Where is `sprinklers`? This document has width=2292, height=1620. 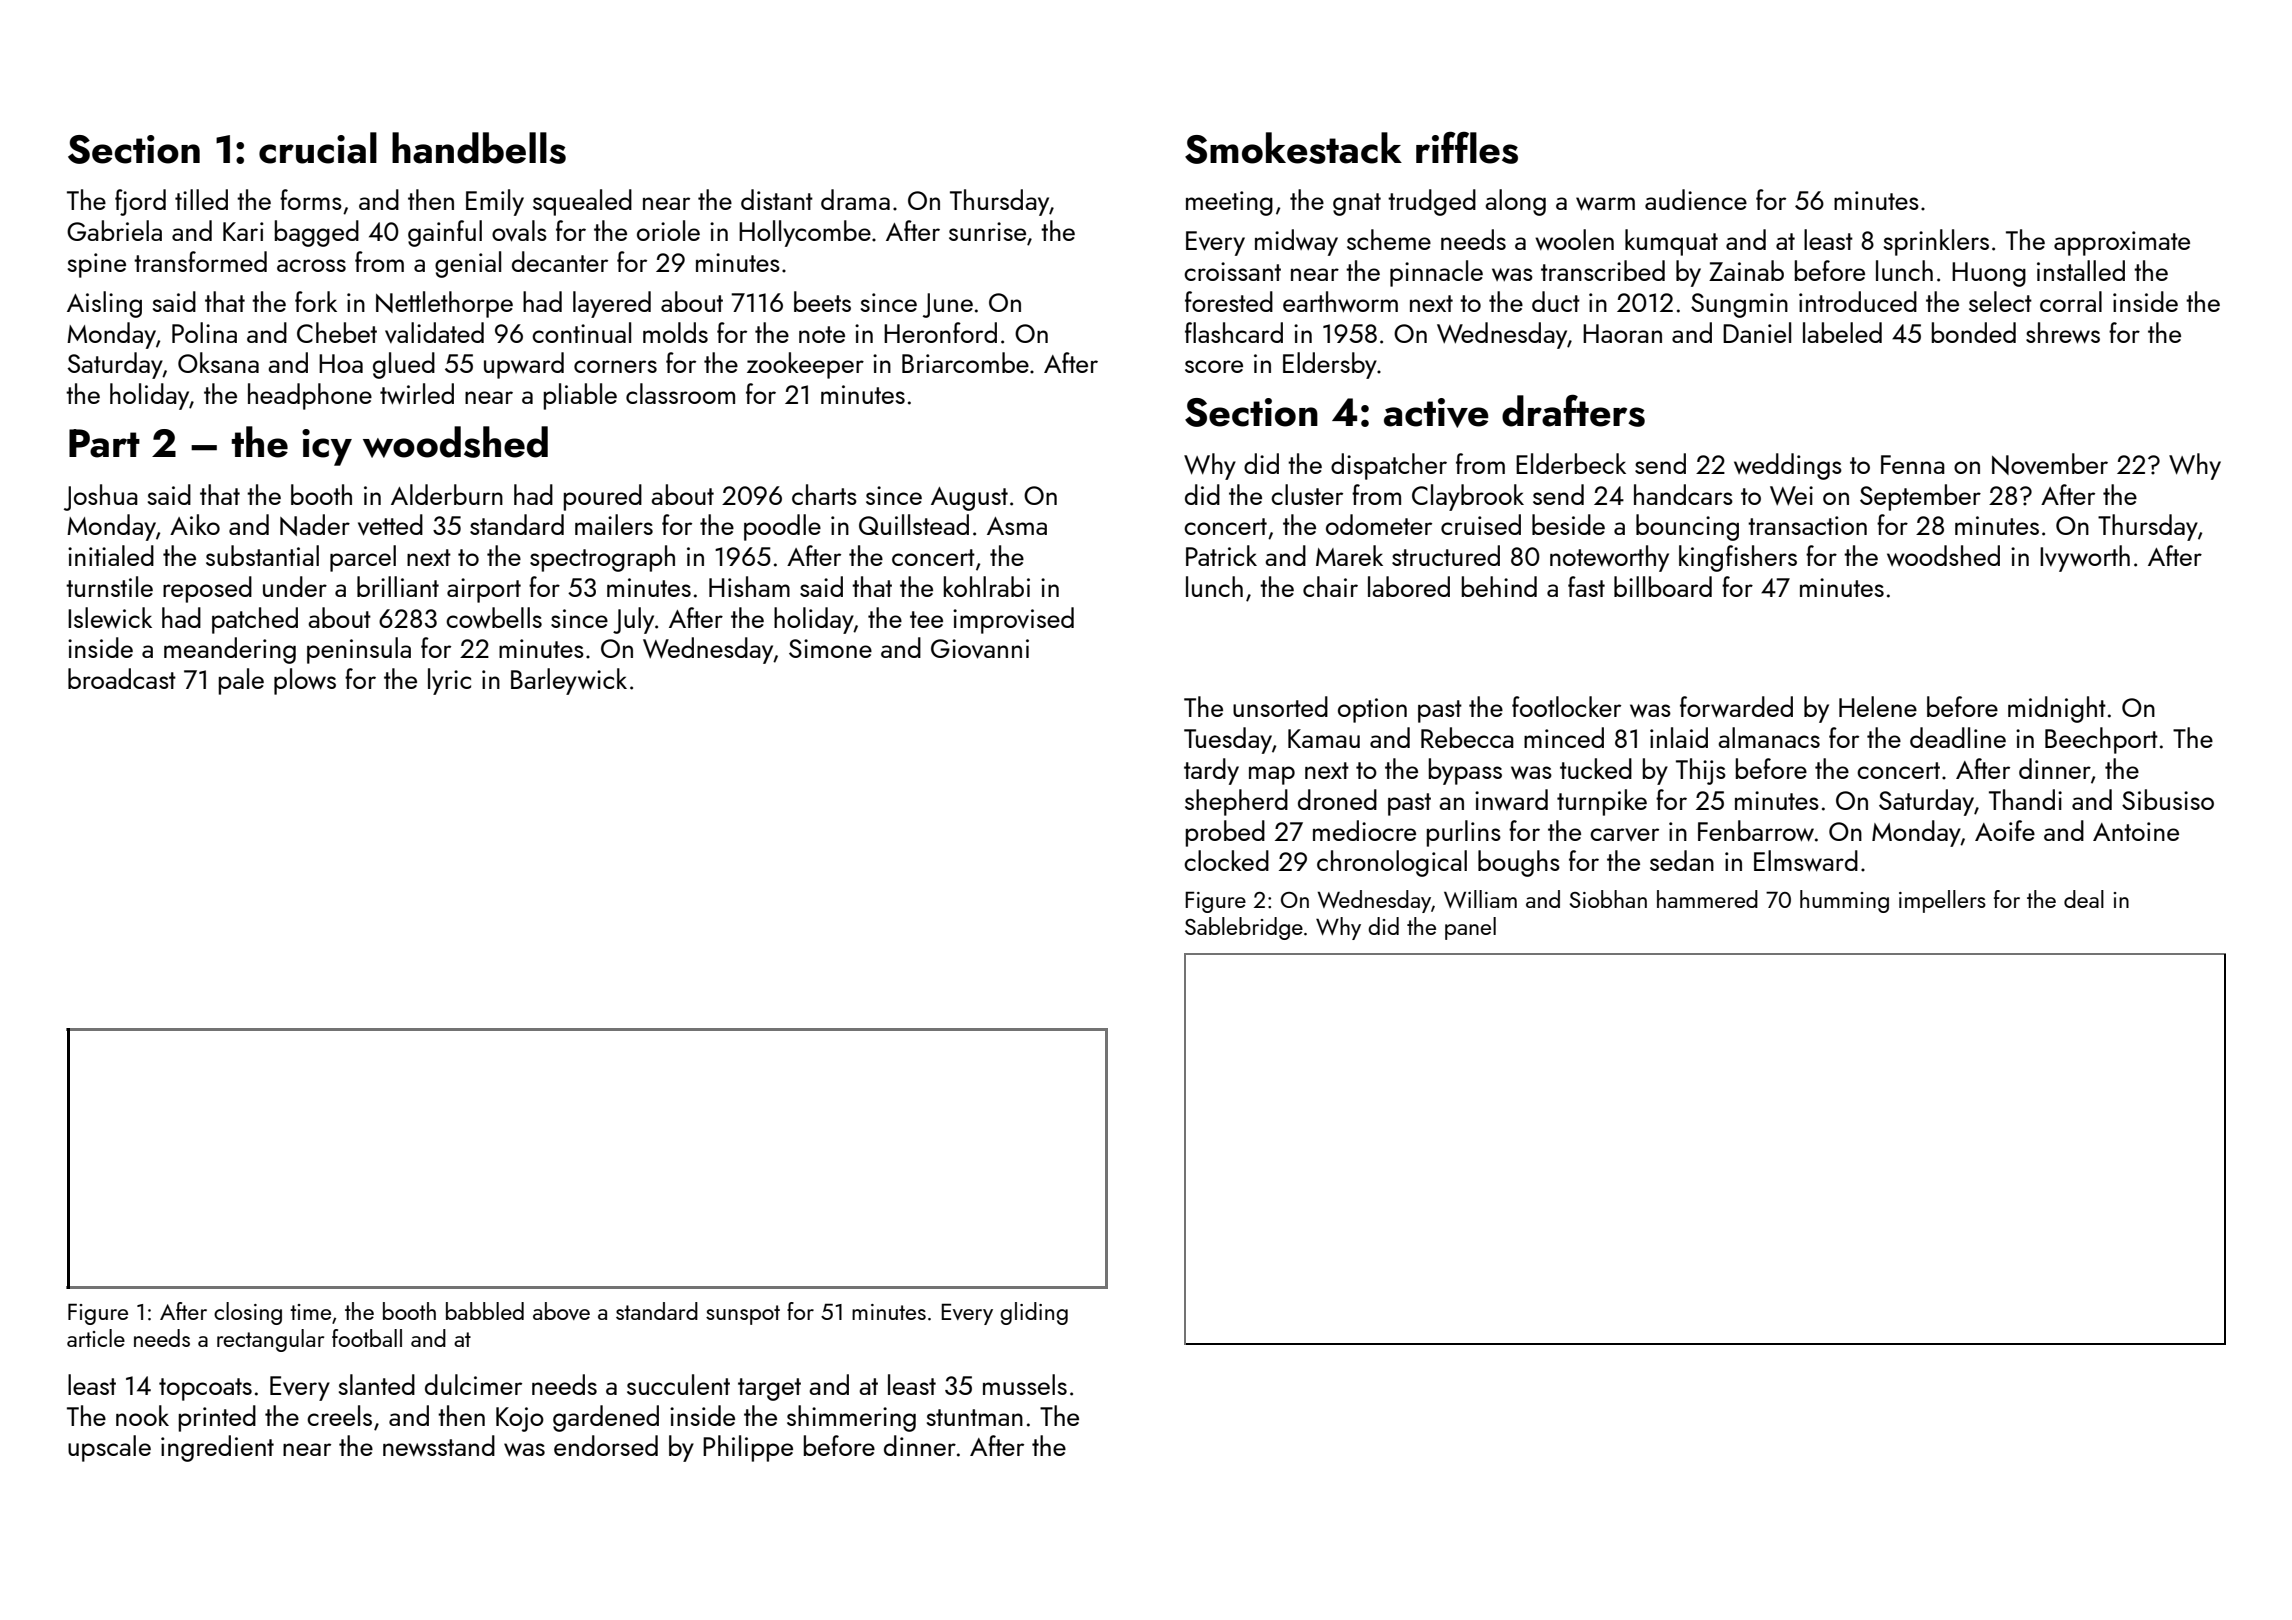
sprinklers is located at coordinates (1936, 242).
